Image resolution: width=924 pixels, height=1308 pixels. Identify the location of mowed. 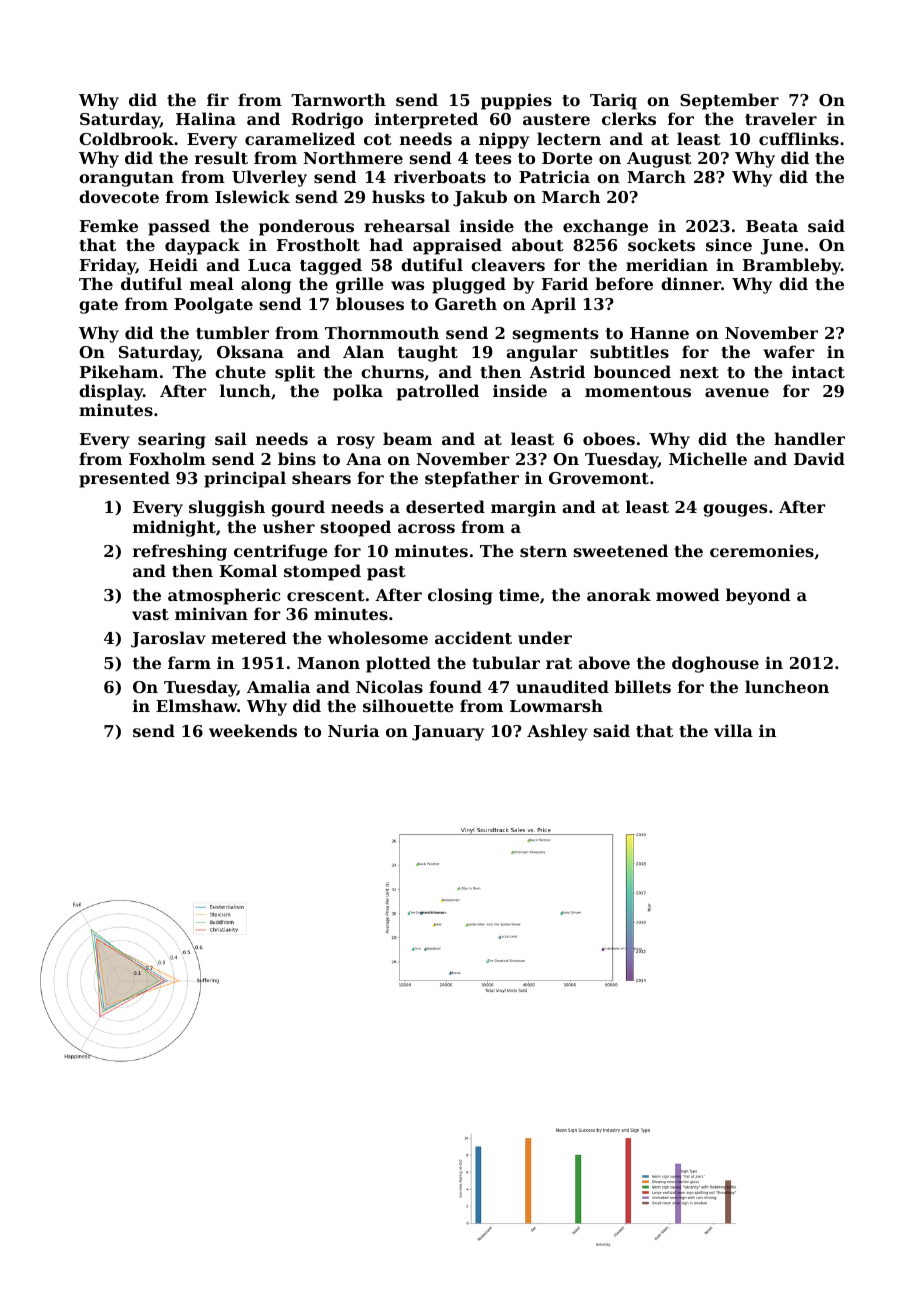
(688, 594).
